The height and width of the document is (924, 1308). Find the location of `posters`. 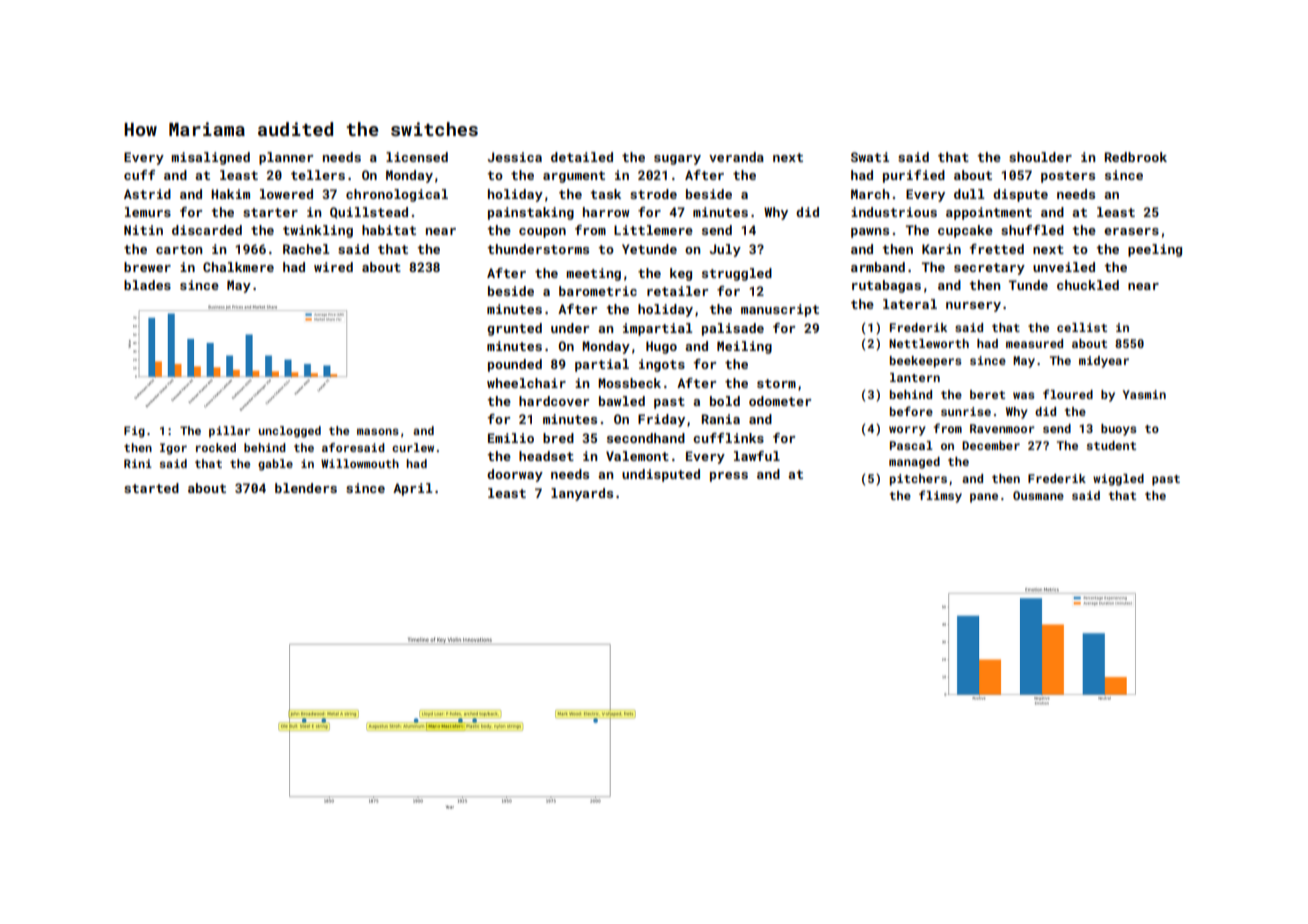

posters is located at coordinates (1068, 177).
